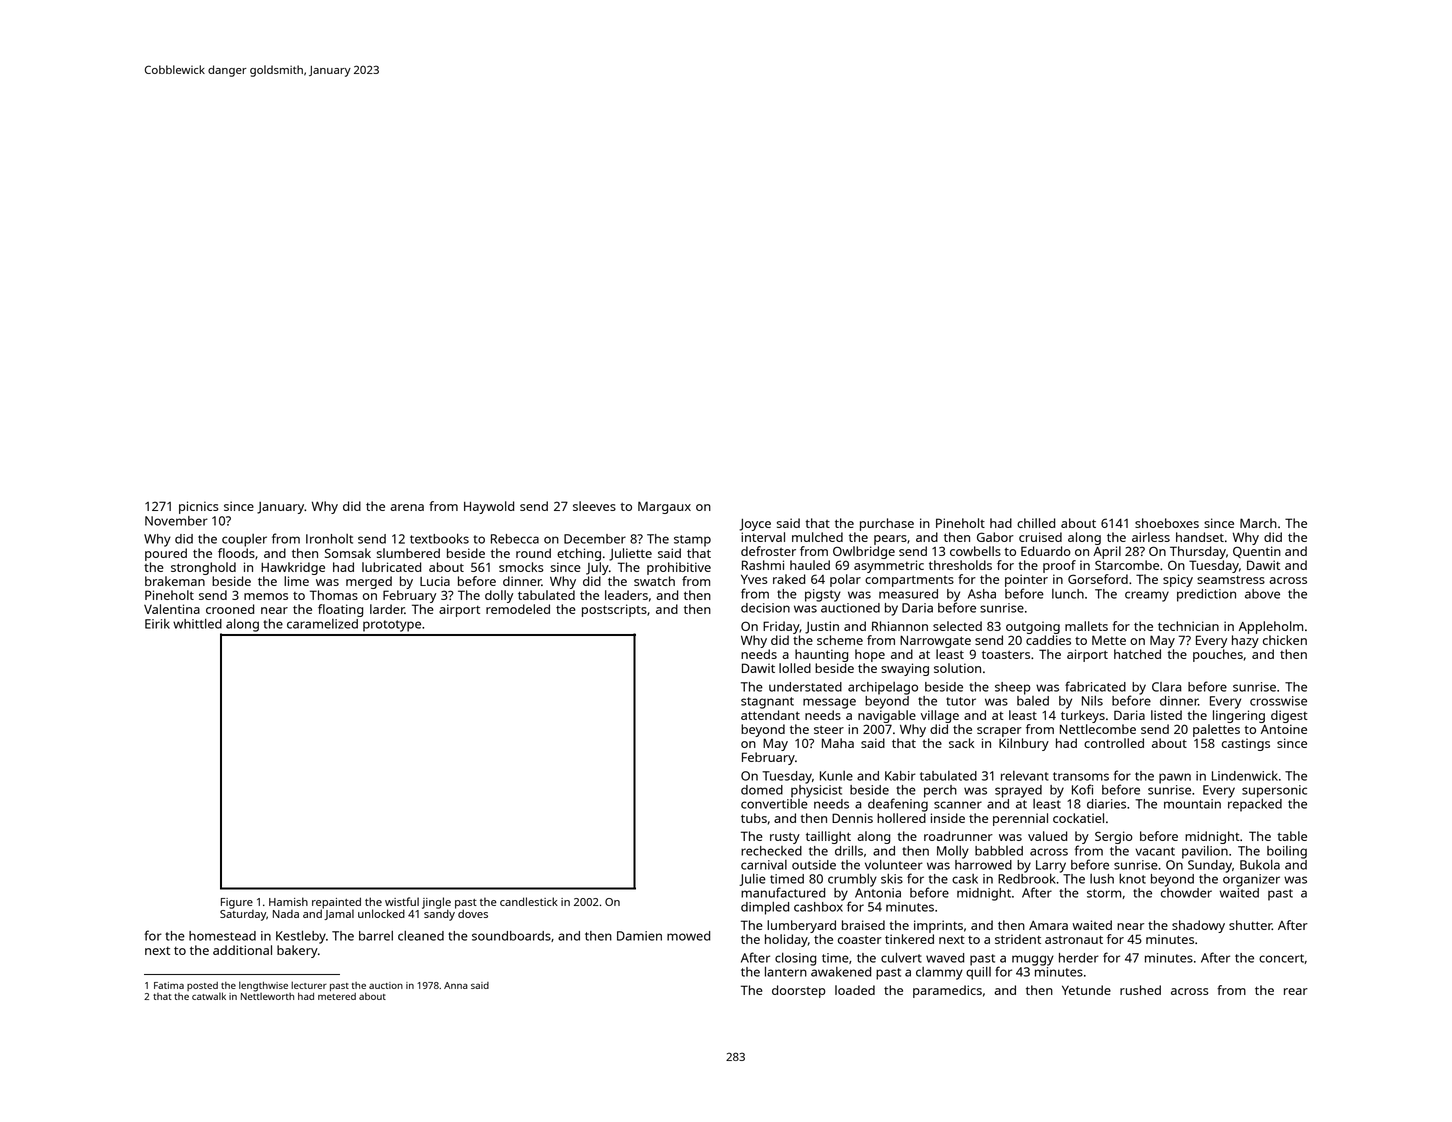  Describe the element at coordinates (688, 936) in the screenshot. I see `mowed` at that location.
